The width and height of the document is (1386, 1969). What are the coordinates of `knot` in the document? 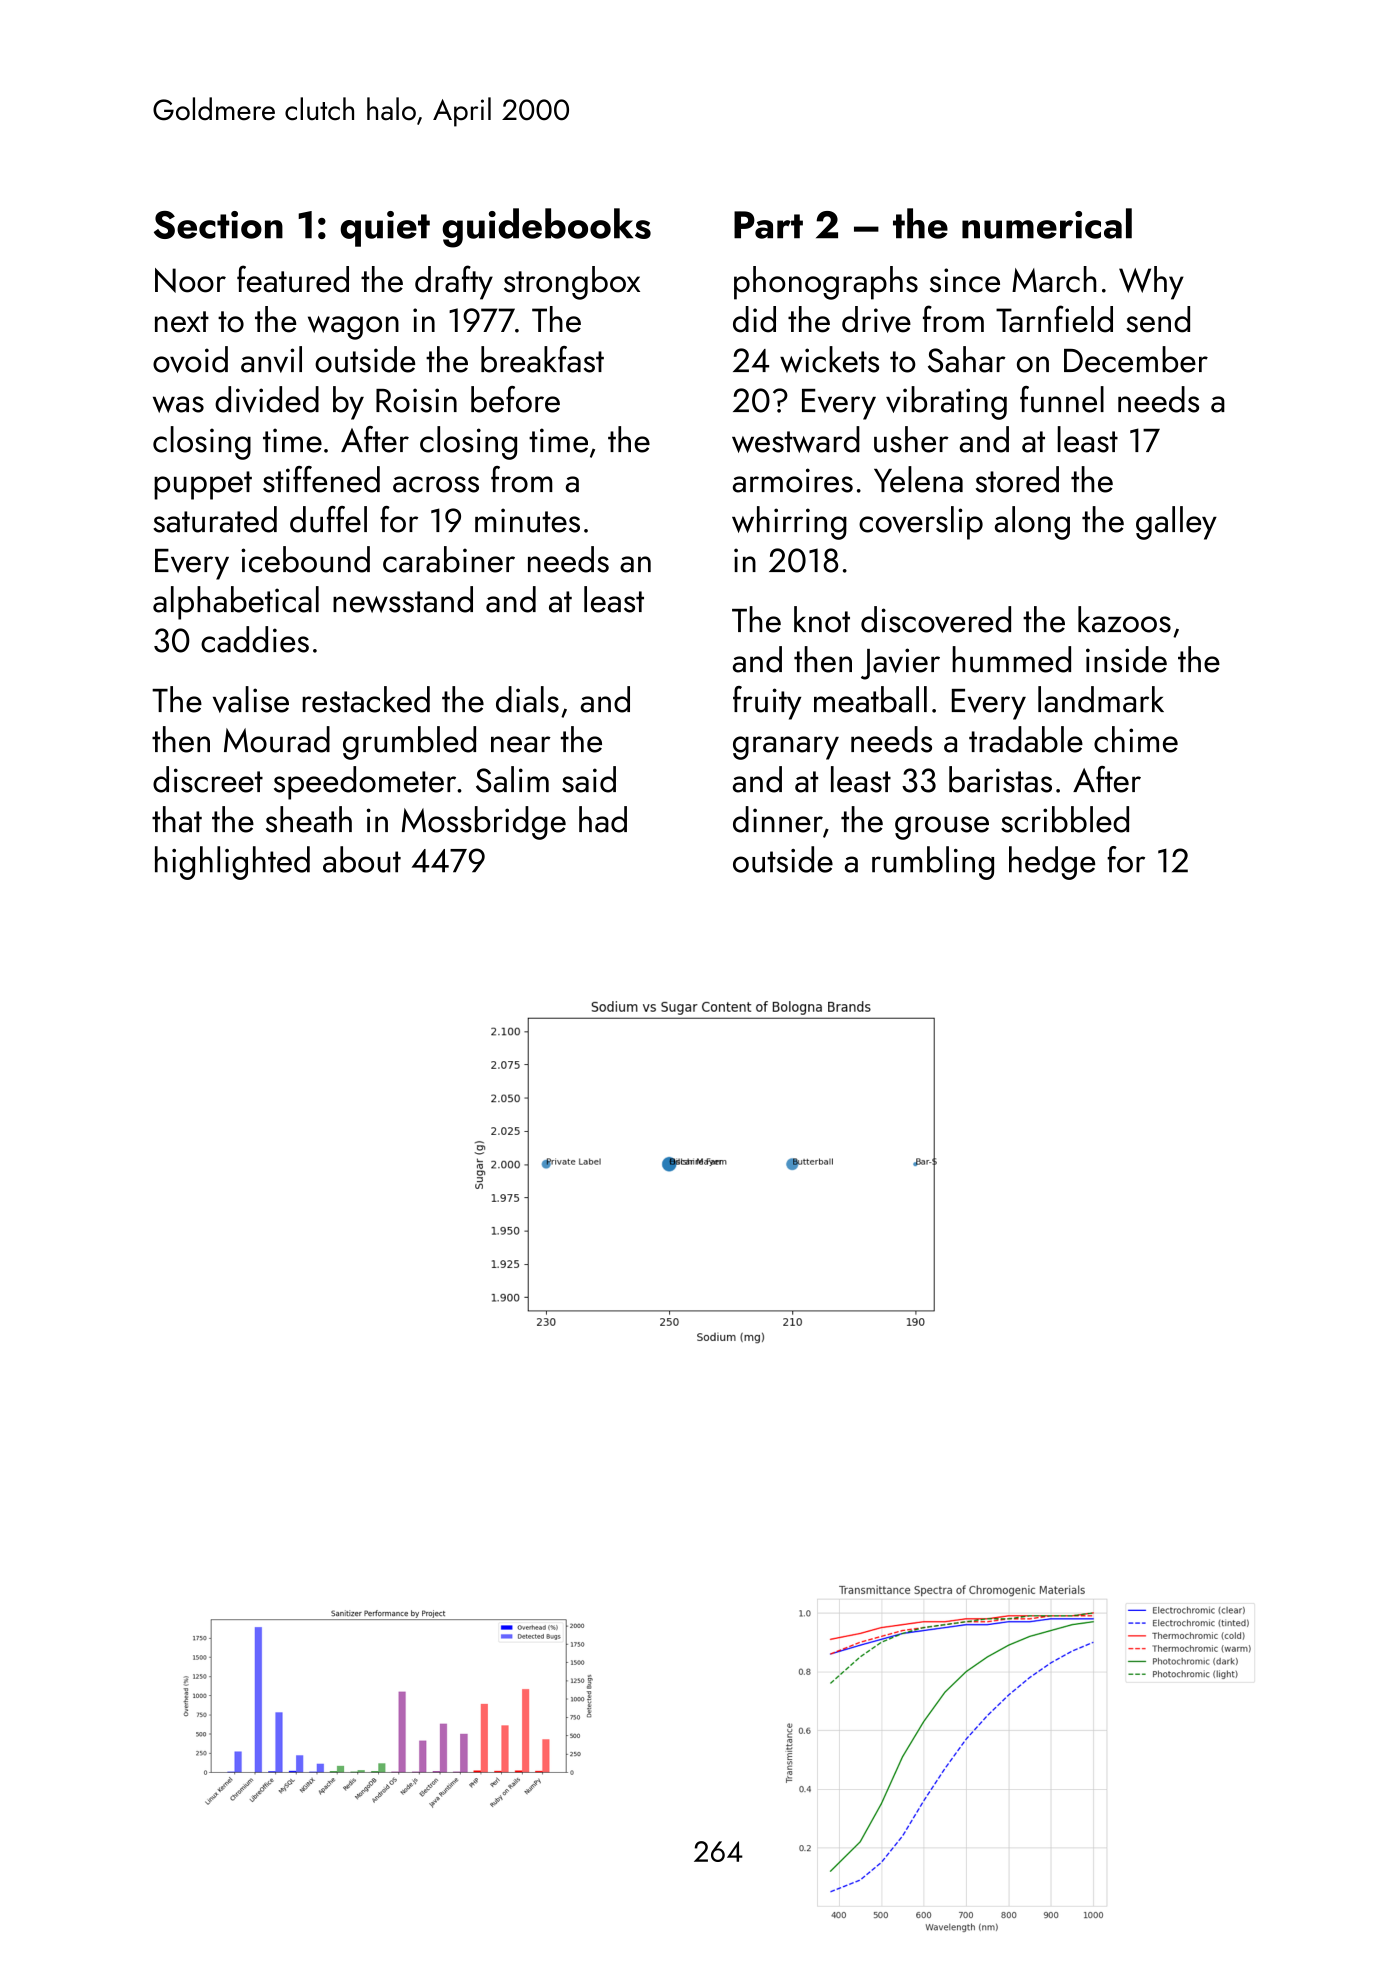 It's located at (822, 619).
